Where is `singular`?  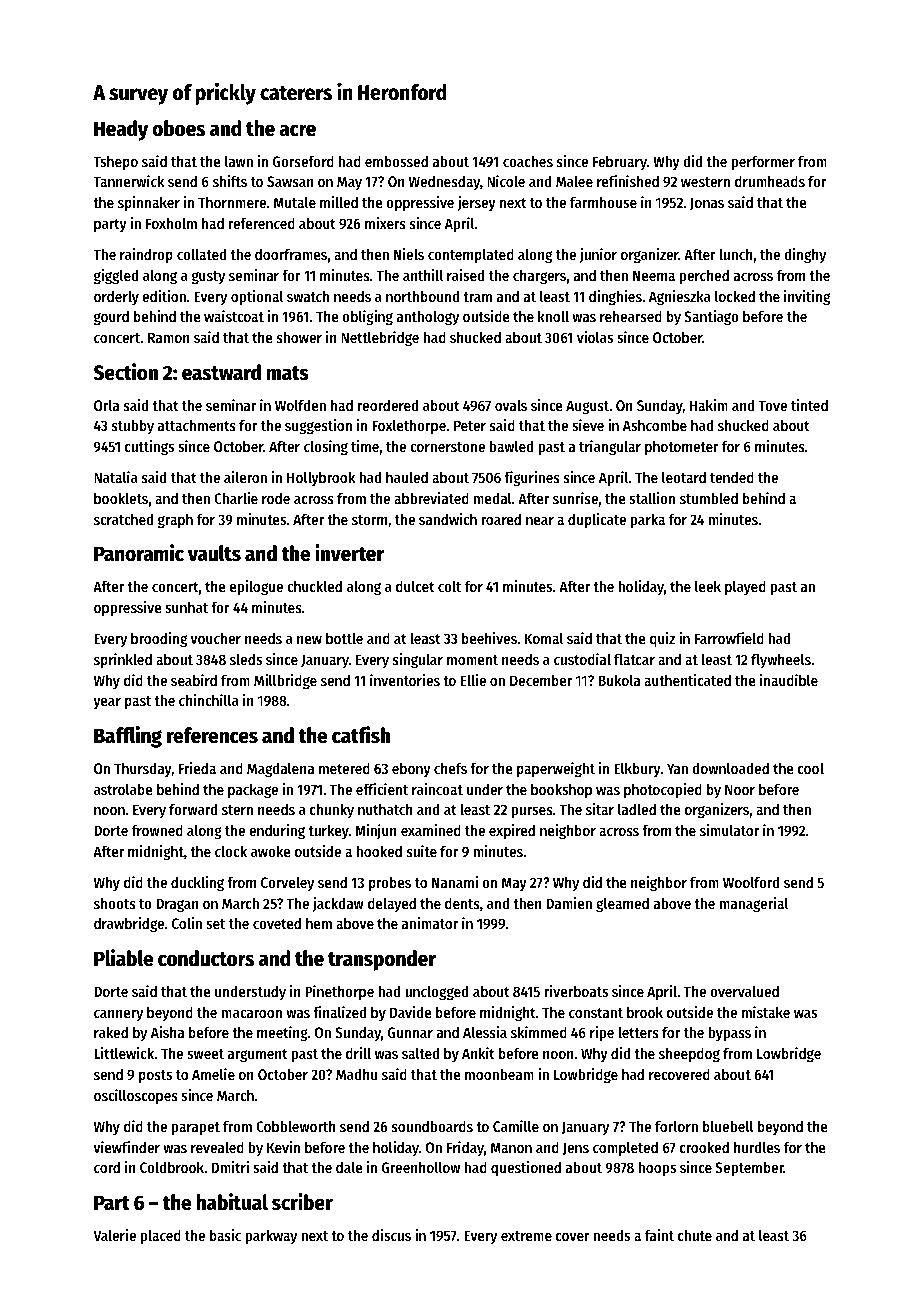
singular is located at coordinates (418, 661).
